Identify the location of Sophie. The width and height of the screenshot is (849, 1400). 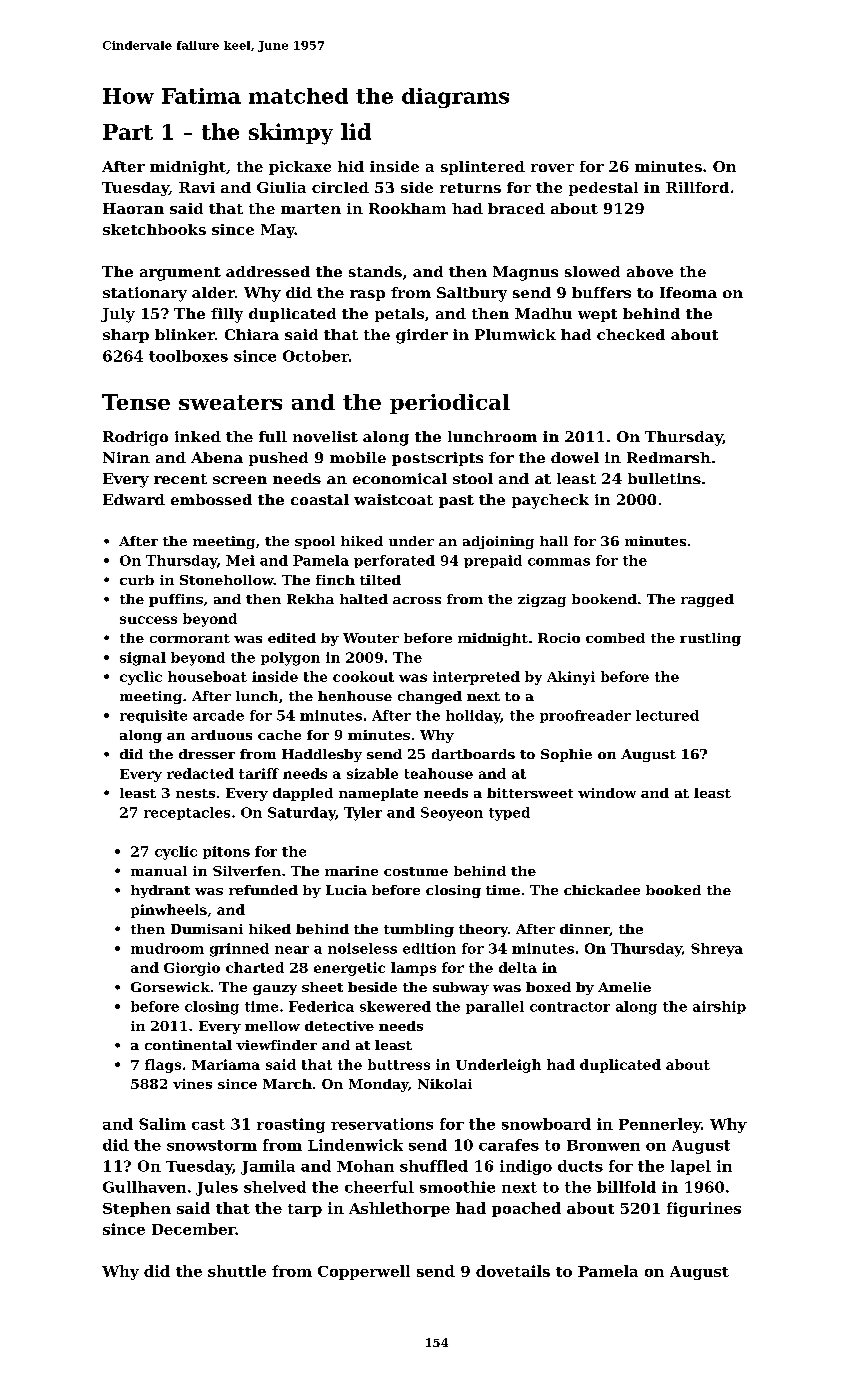
(566, 755).
